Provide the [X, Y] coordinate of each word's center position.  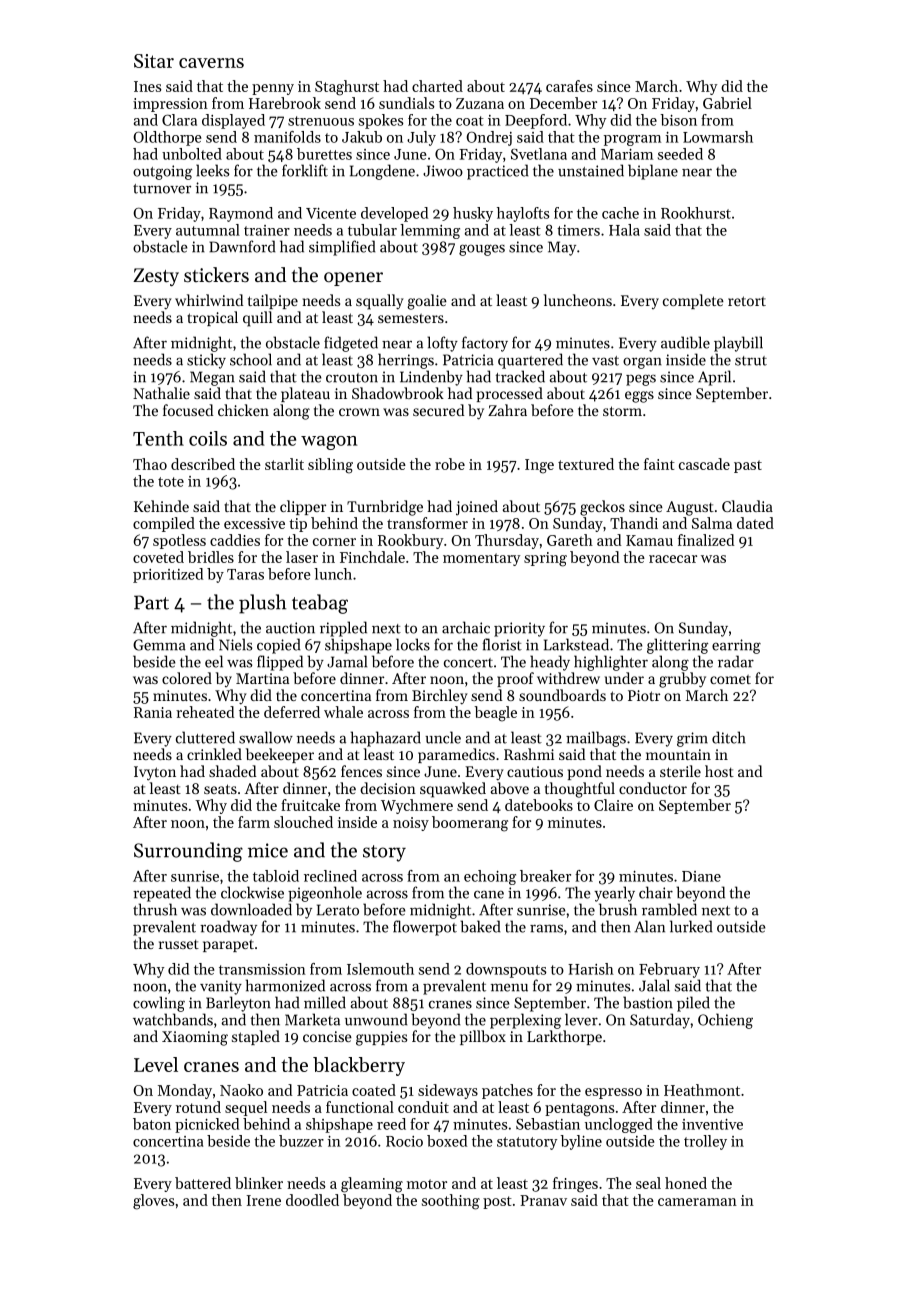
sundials [407, 103]
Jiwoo [443, 171]
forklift [305, 170]
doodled [312, 1200]
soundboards [562, 695]
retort [747, 301]
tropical [212, 318]
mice [268, 850]
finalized [706, 540]
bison [678, 120]
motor [427, 1184]
